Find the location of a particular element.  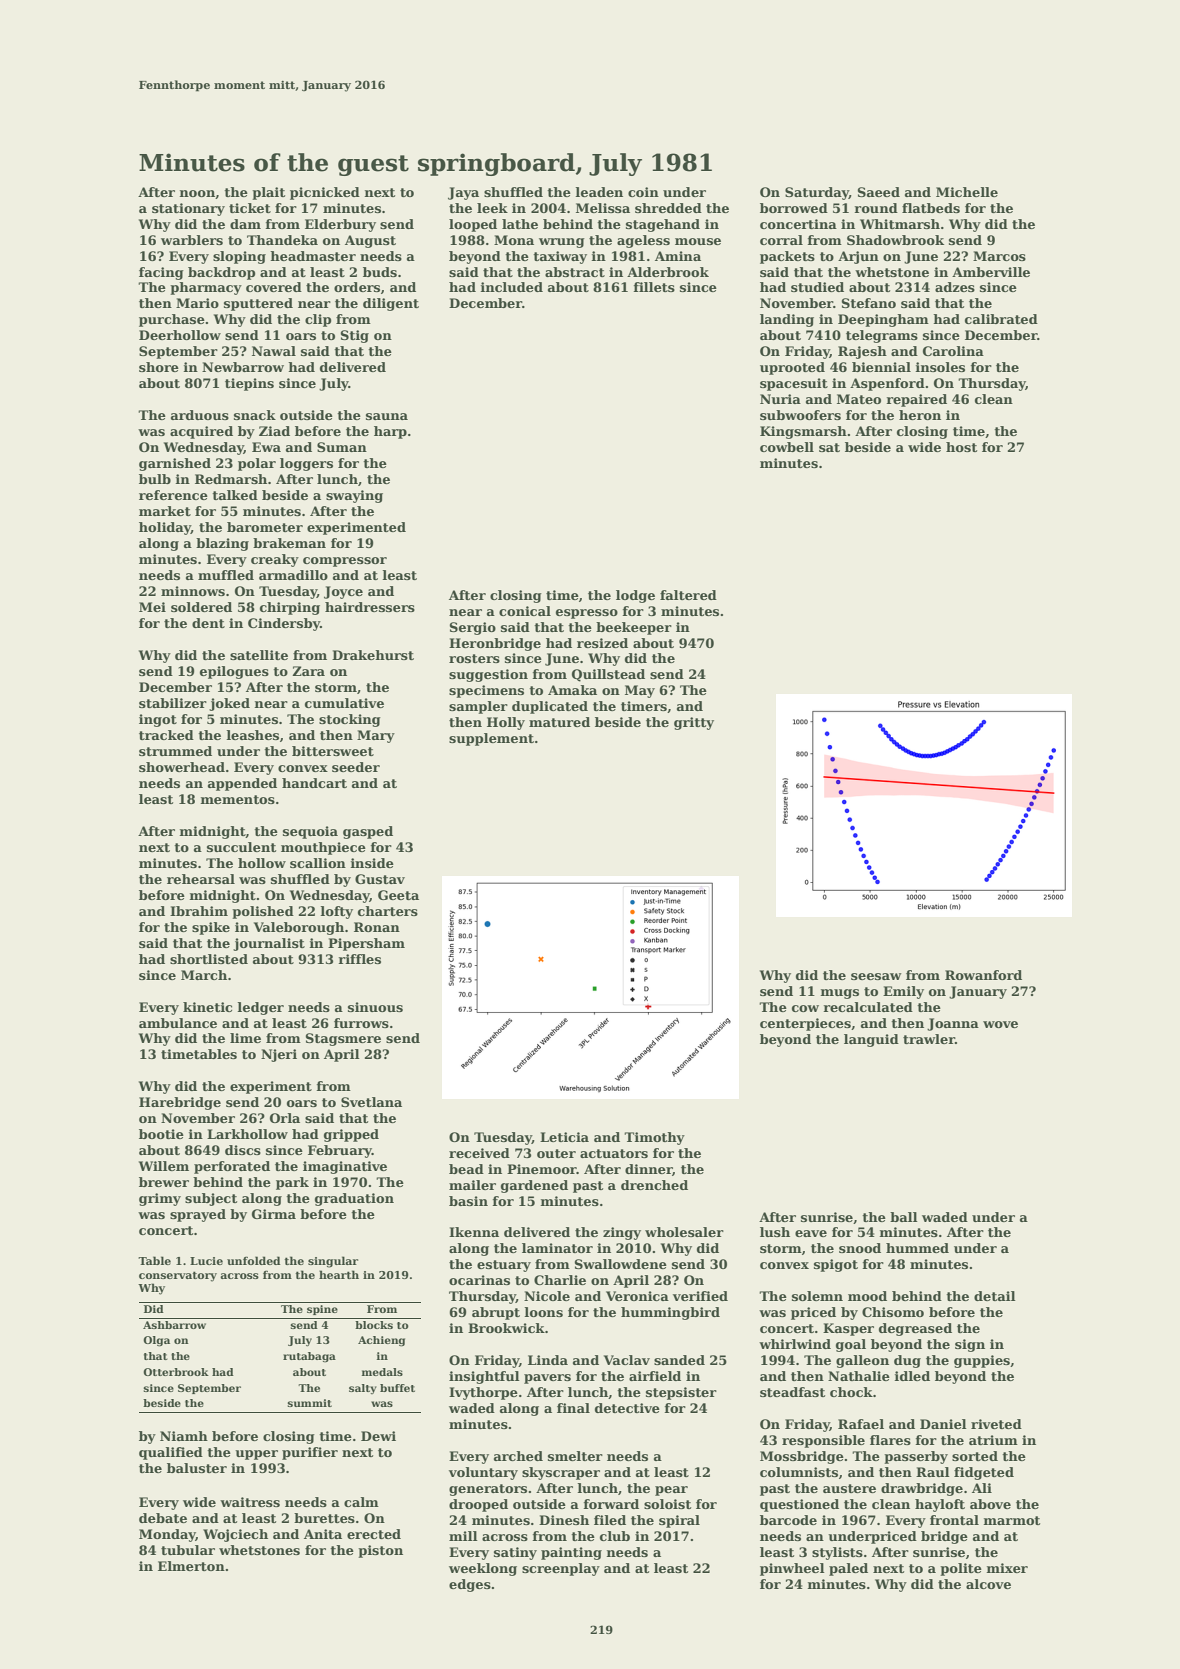

Elmerton is located at coordinates (191, 1566).
